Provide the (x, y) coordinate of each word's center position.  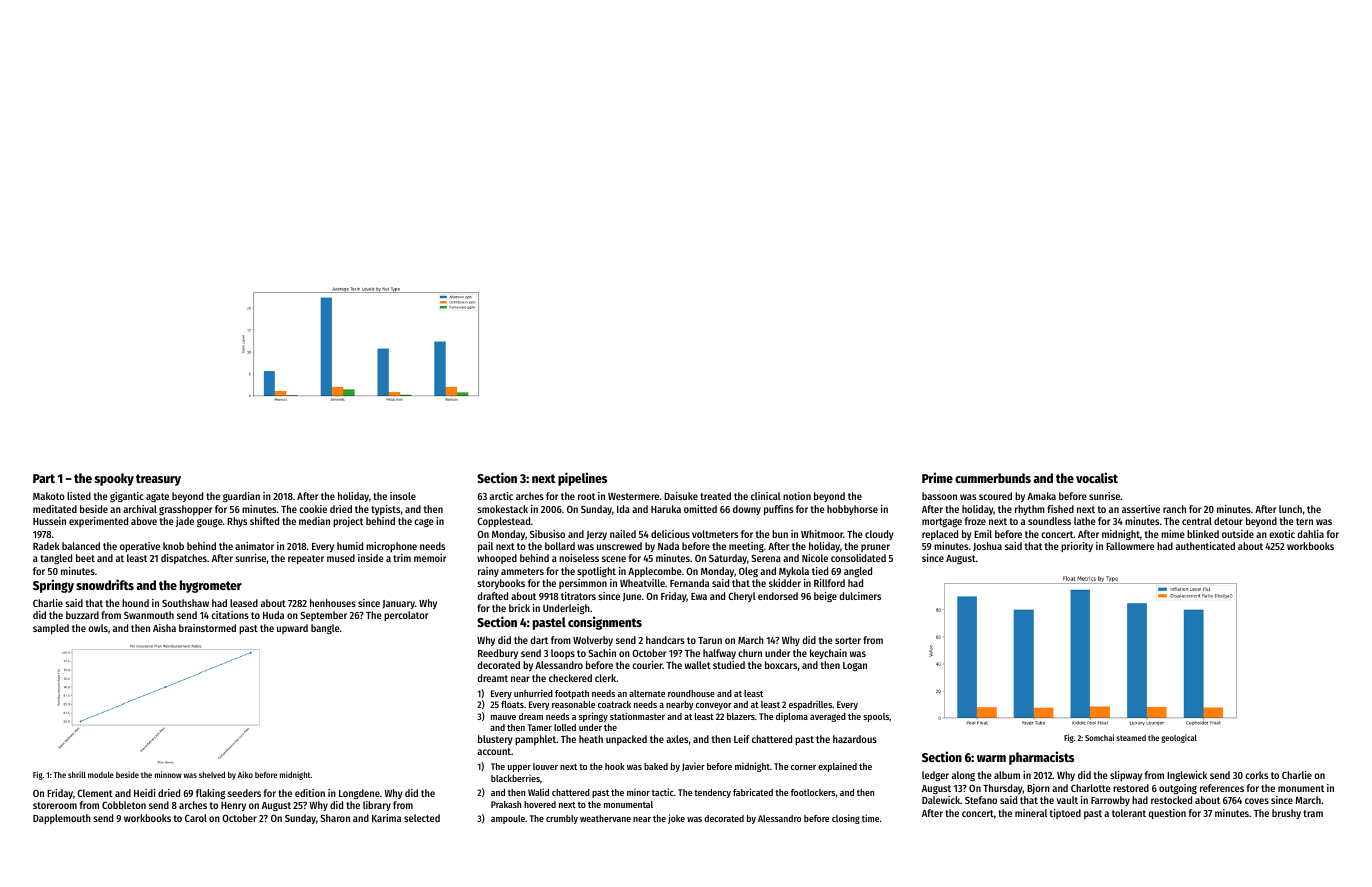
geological (1179, 738)
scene (614, 559)
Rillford (829, 583)
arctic (501, 496)
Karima (386, 818)
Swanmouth (149, 615)
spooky (114, 479)
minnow (168, 774)
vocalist (1097, 477)
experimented (98, 522)
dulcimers (860, 596)
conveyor (714, 706)
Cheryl (742, 597)
